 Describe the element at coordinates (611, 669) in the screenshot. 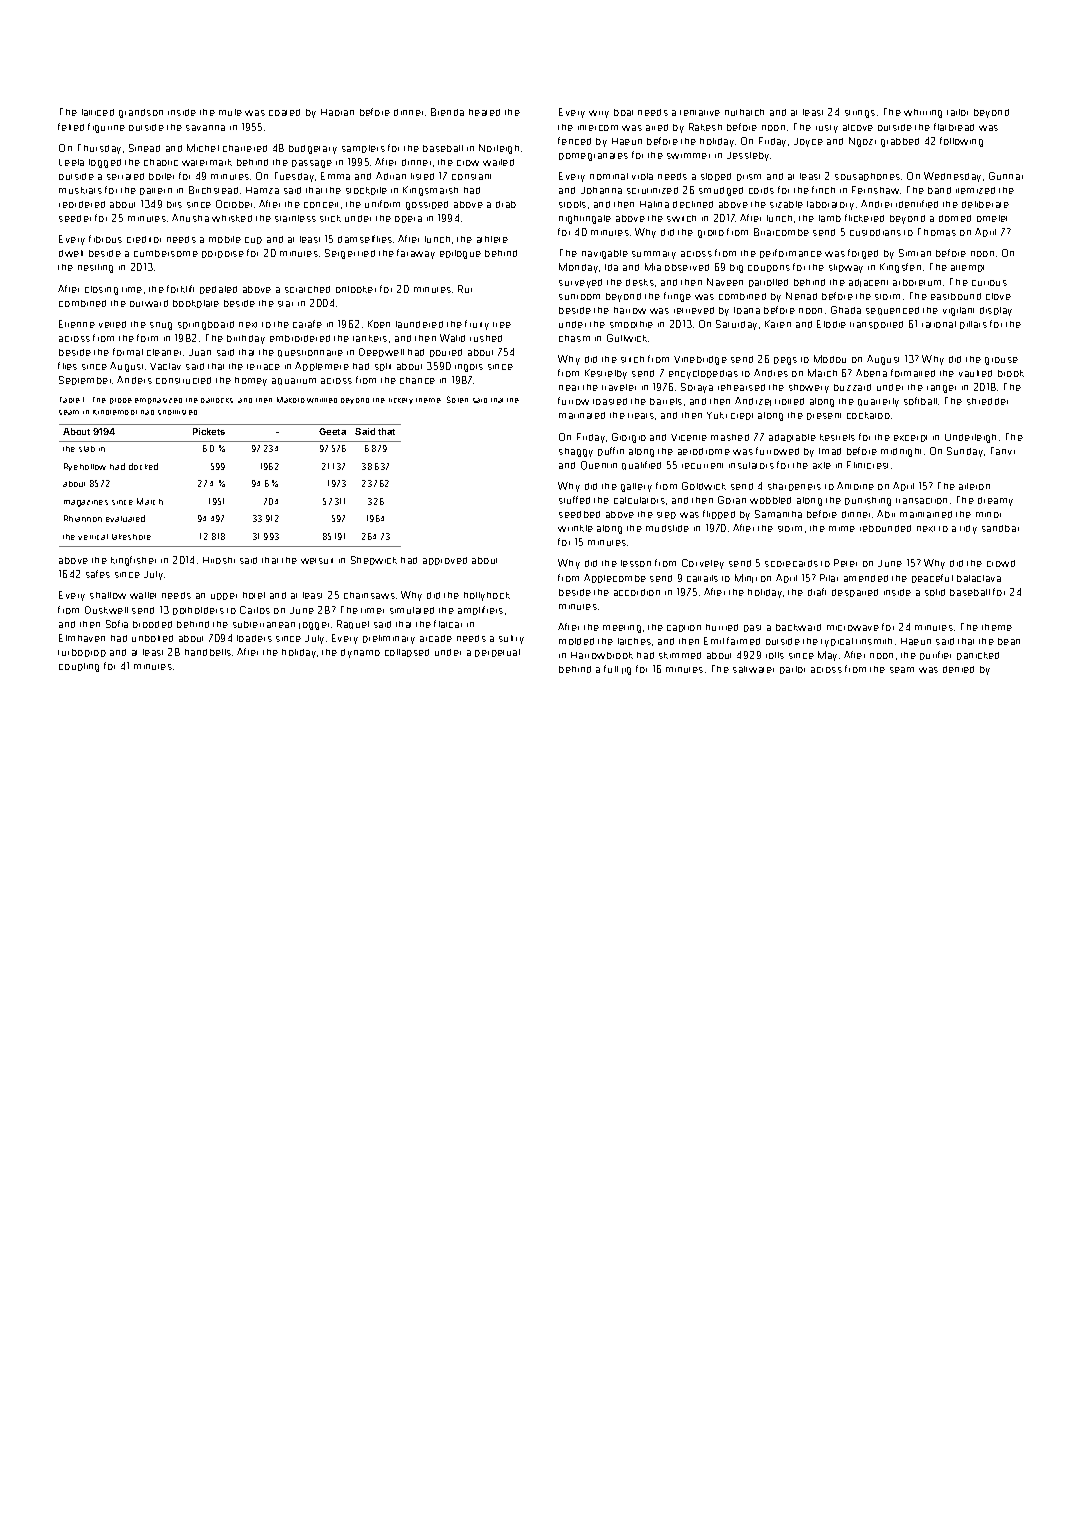

I see `full` at that location.
